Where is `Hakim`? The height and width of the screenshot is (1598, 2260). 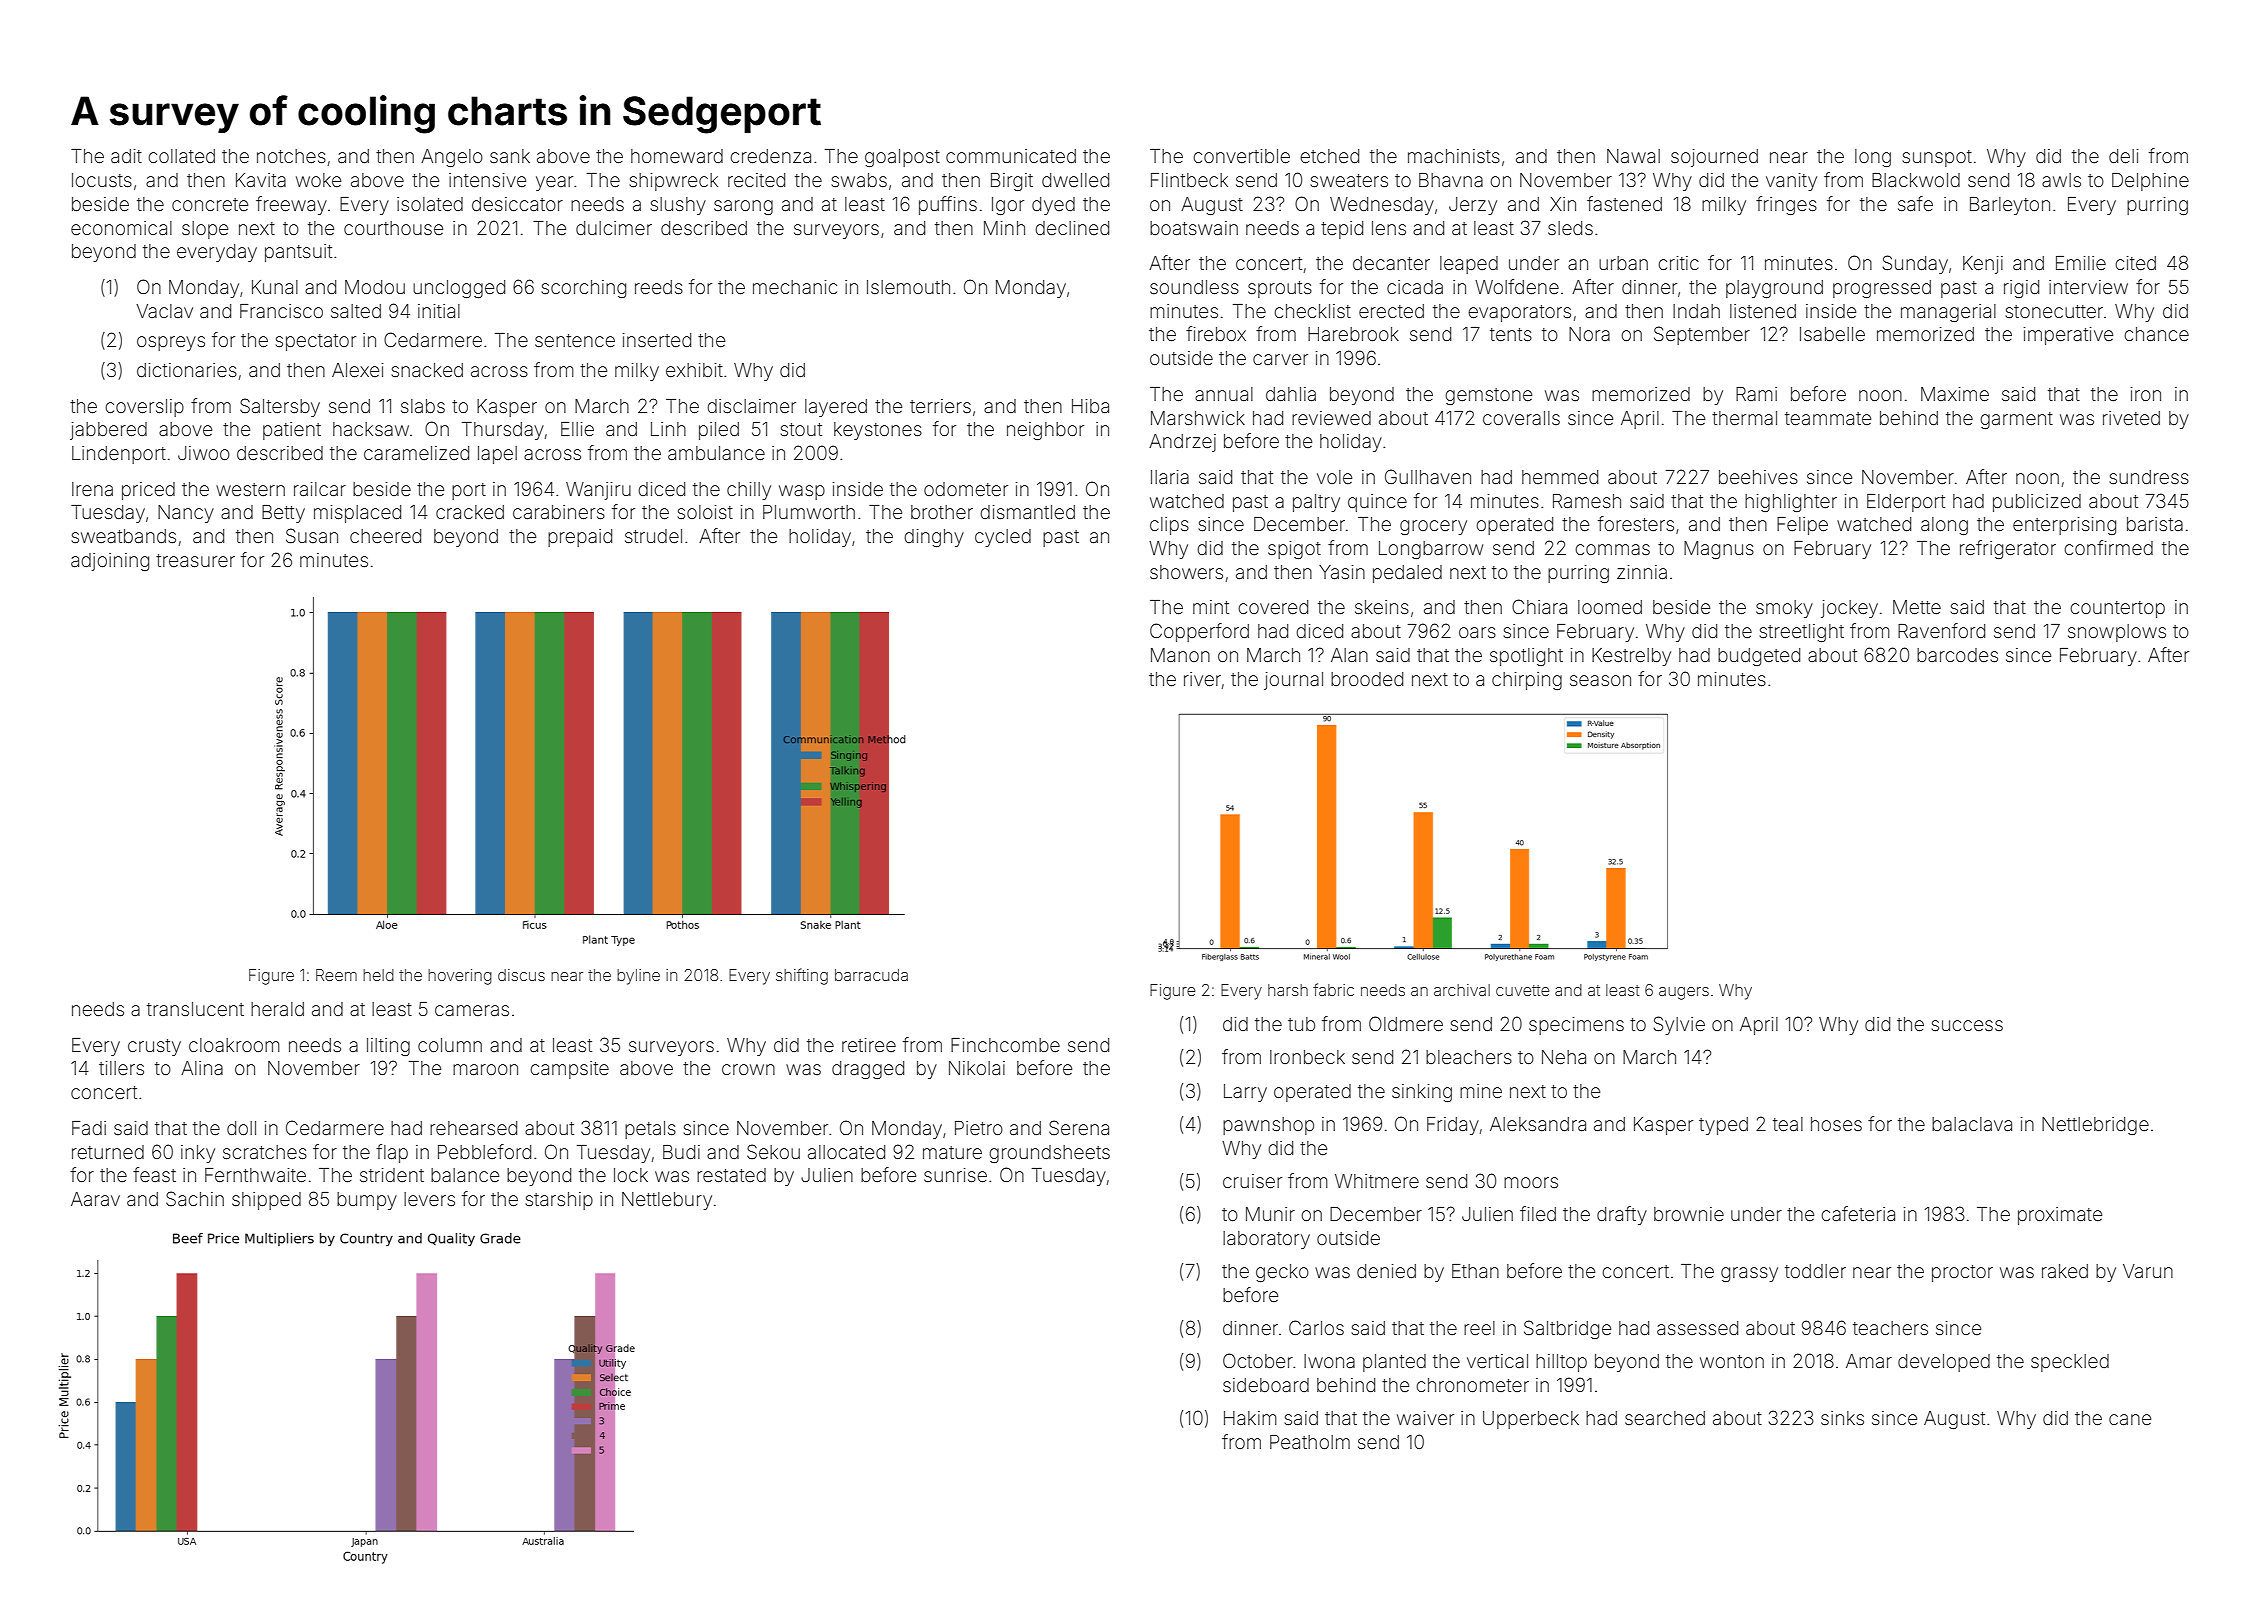
Hakim is located at coordinates (1250, 1418).
